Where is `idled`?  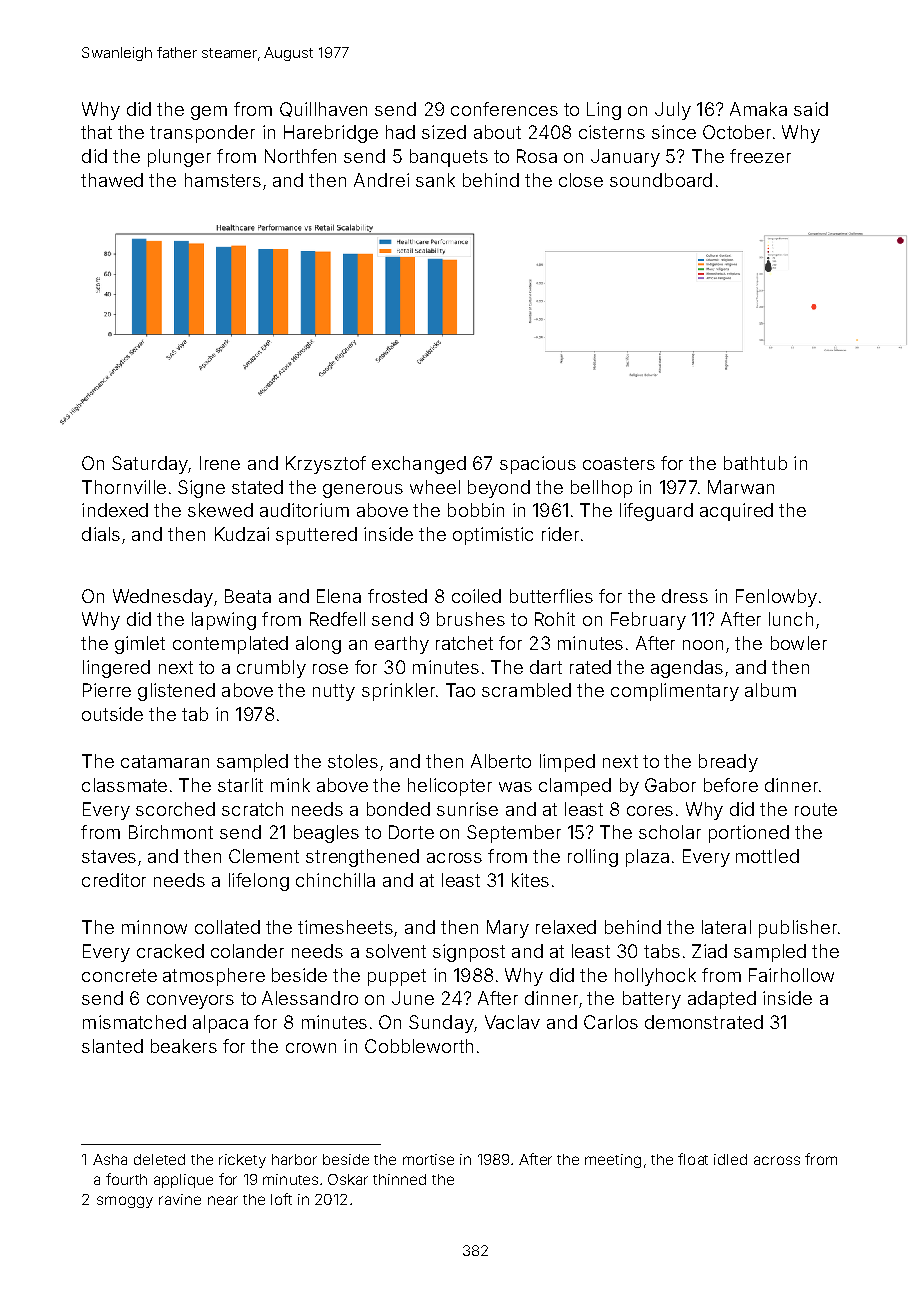
idled is located at coordinates (730, 1159).
